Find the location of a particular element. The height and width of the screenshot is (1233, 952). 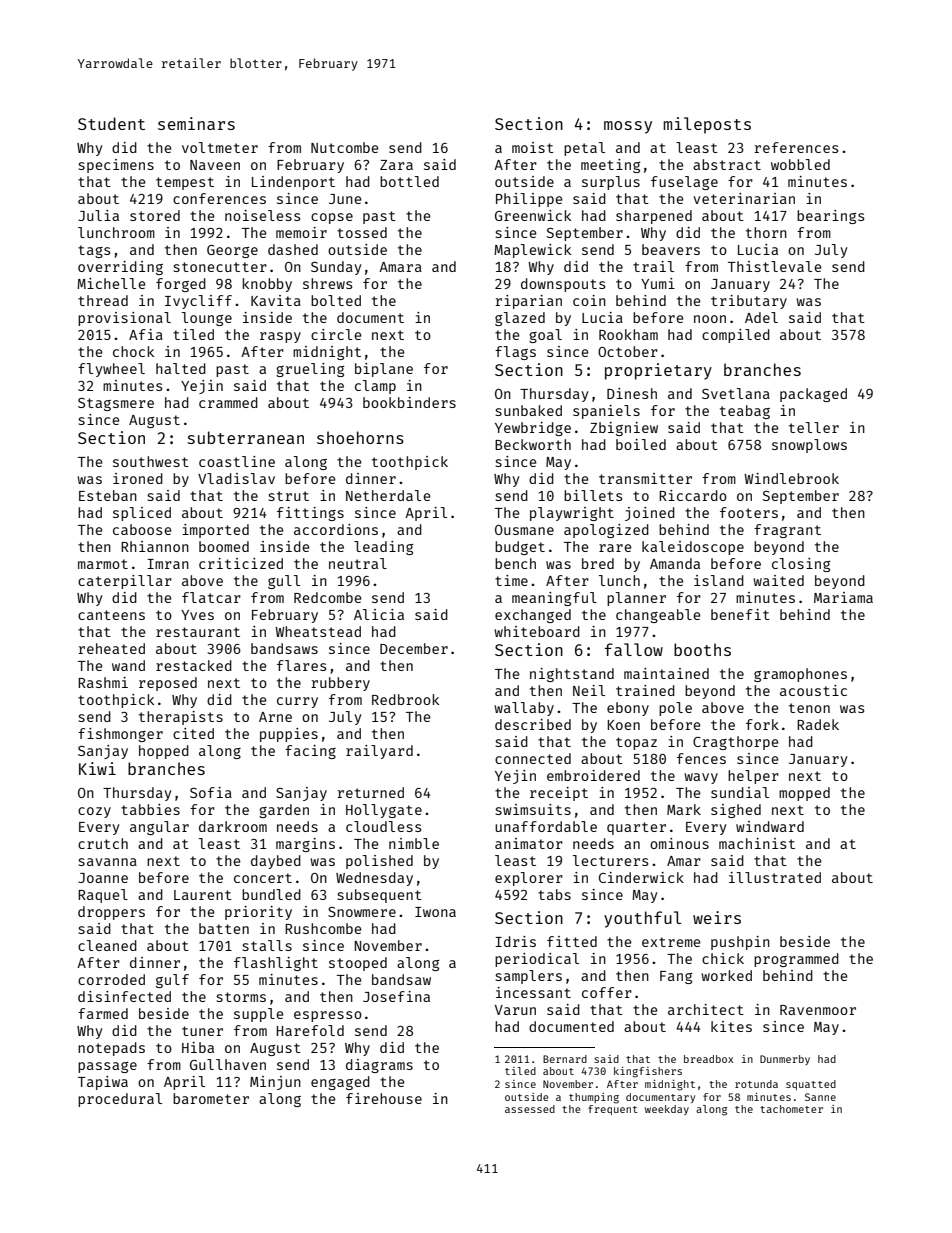

Esteban is located at coordinates (108, 495).
